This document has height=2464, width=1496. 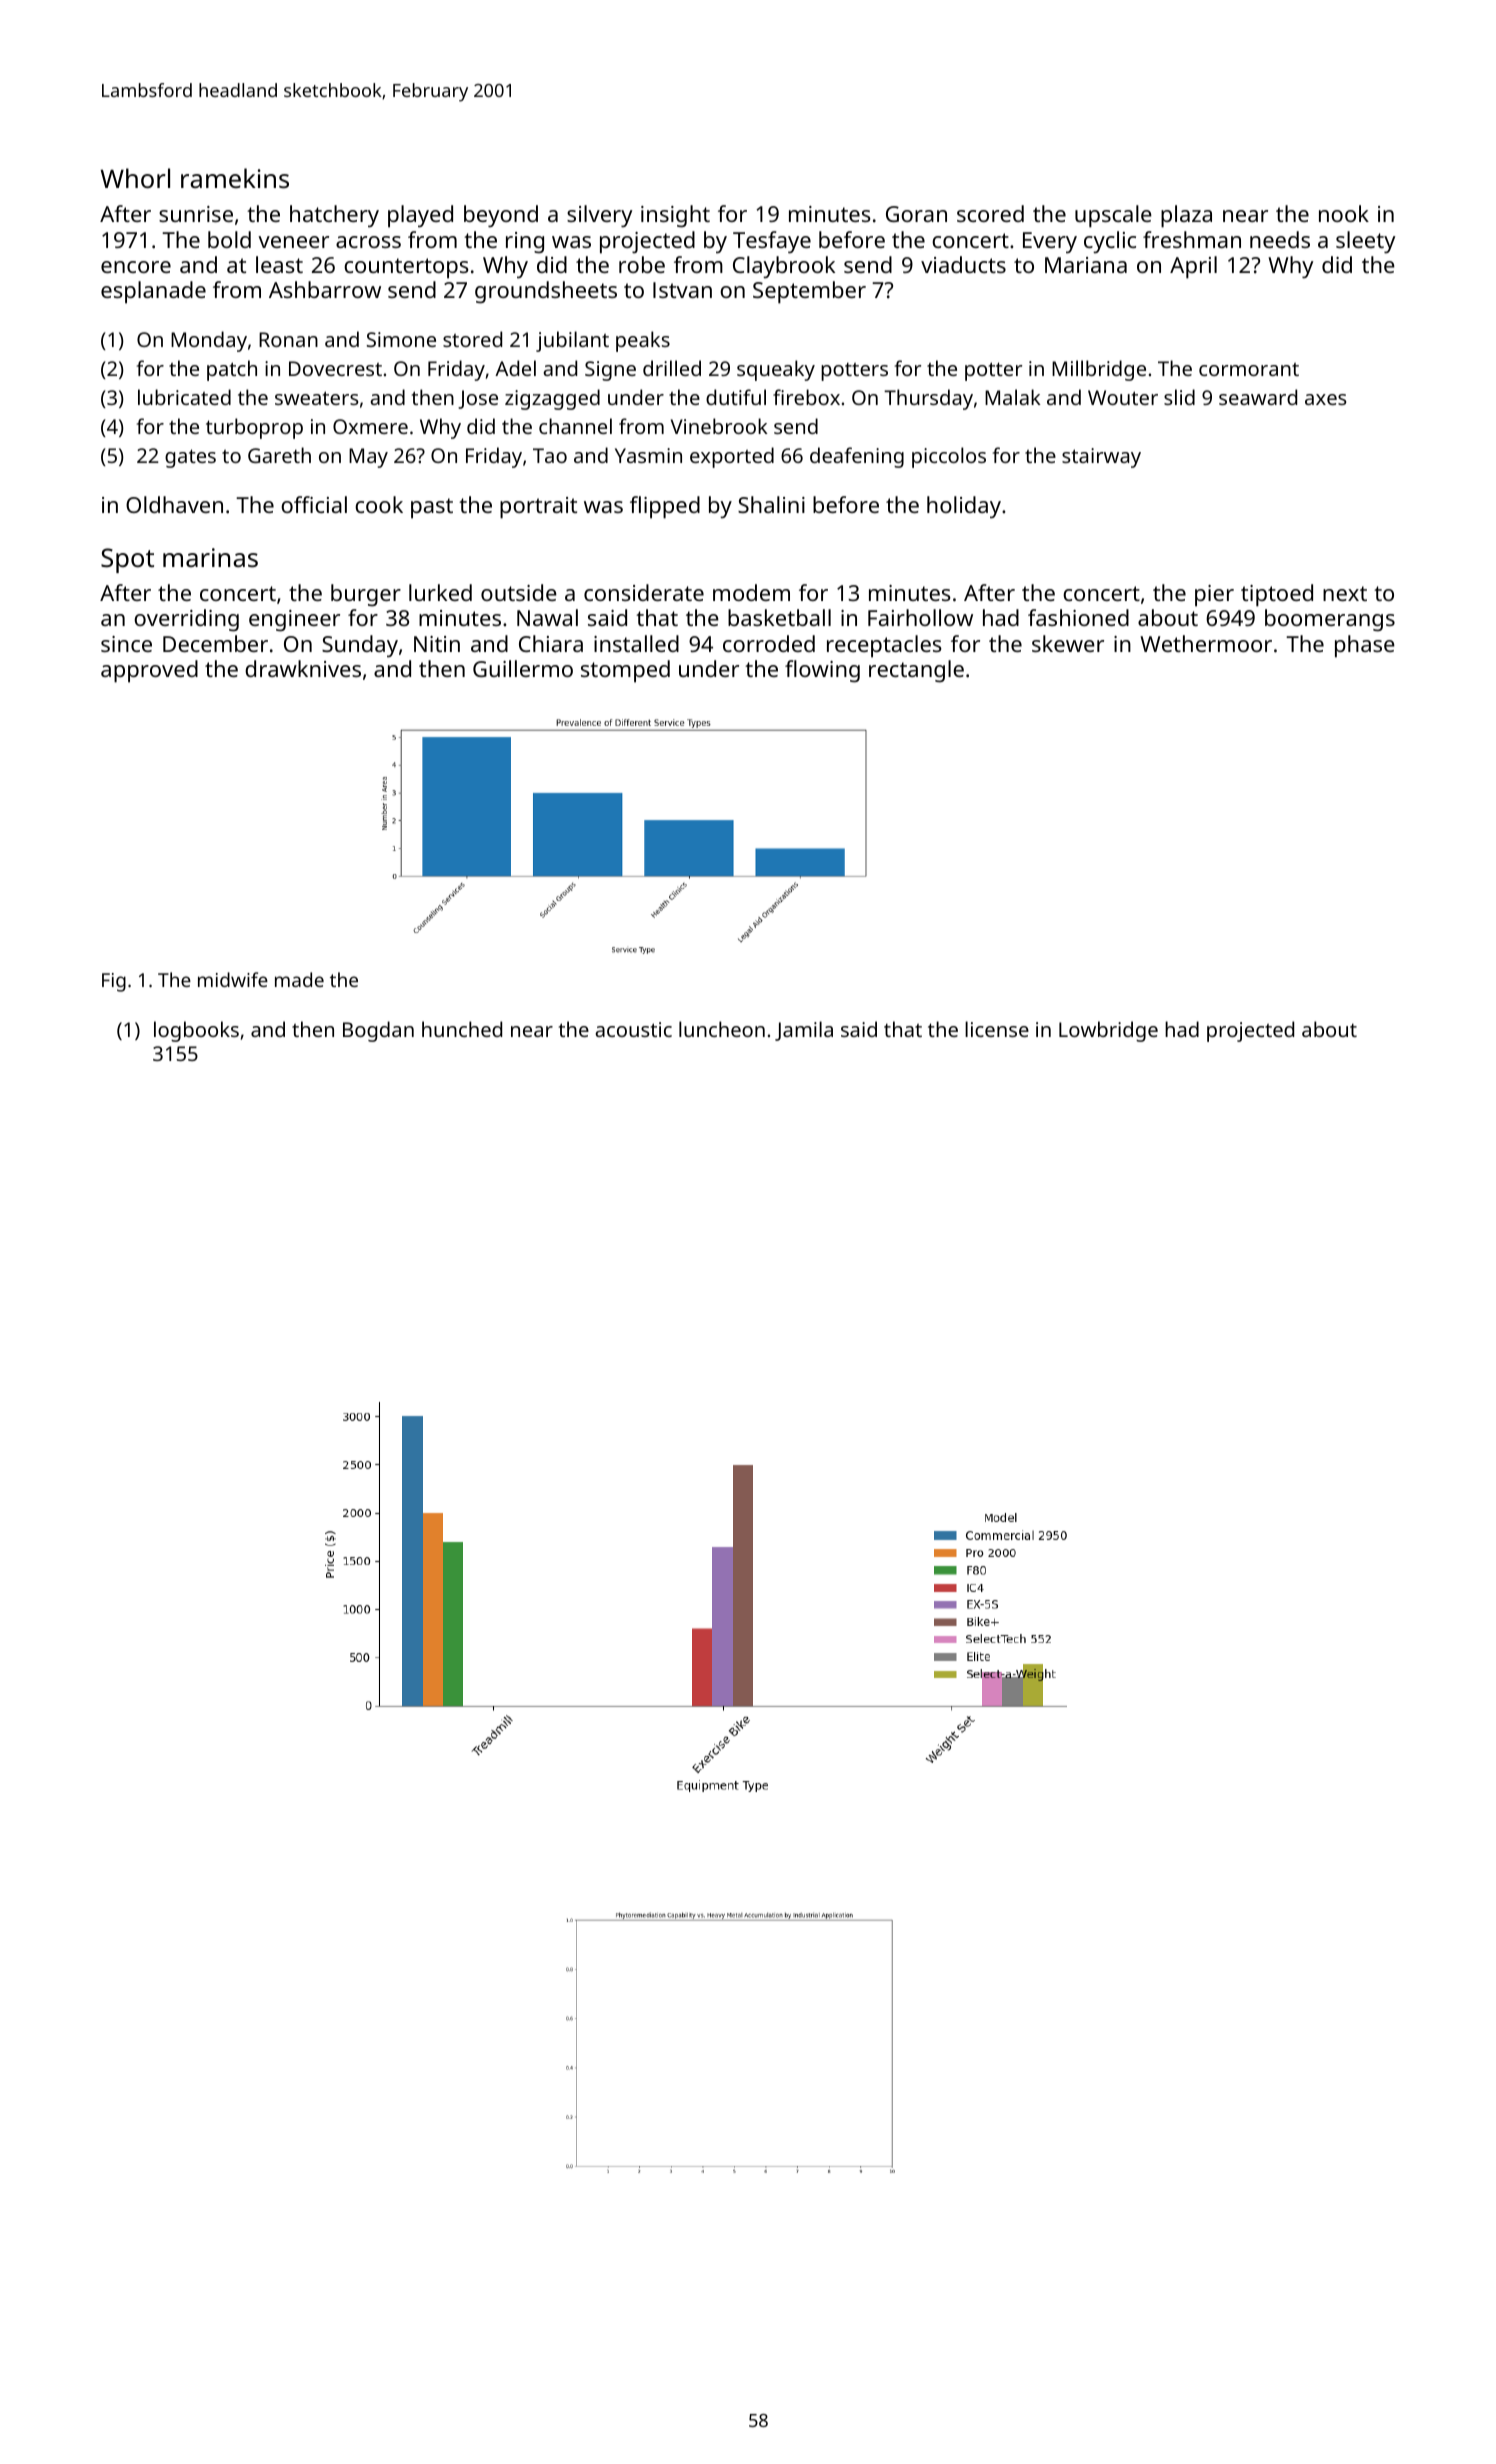 What do you see at coordinates (233, 979) in the document?
I see `midwife` at bounding box center [233, 979].
